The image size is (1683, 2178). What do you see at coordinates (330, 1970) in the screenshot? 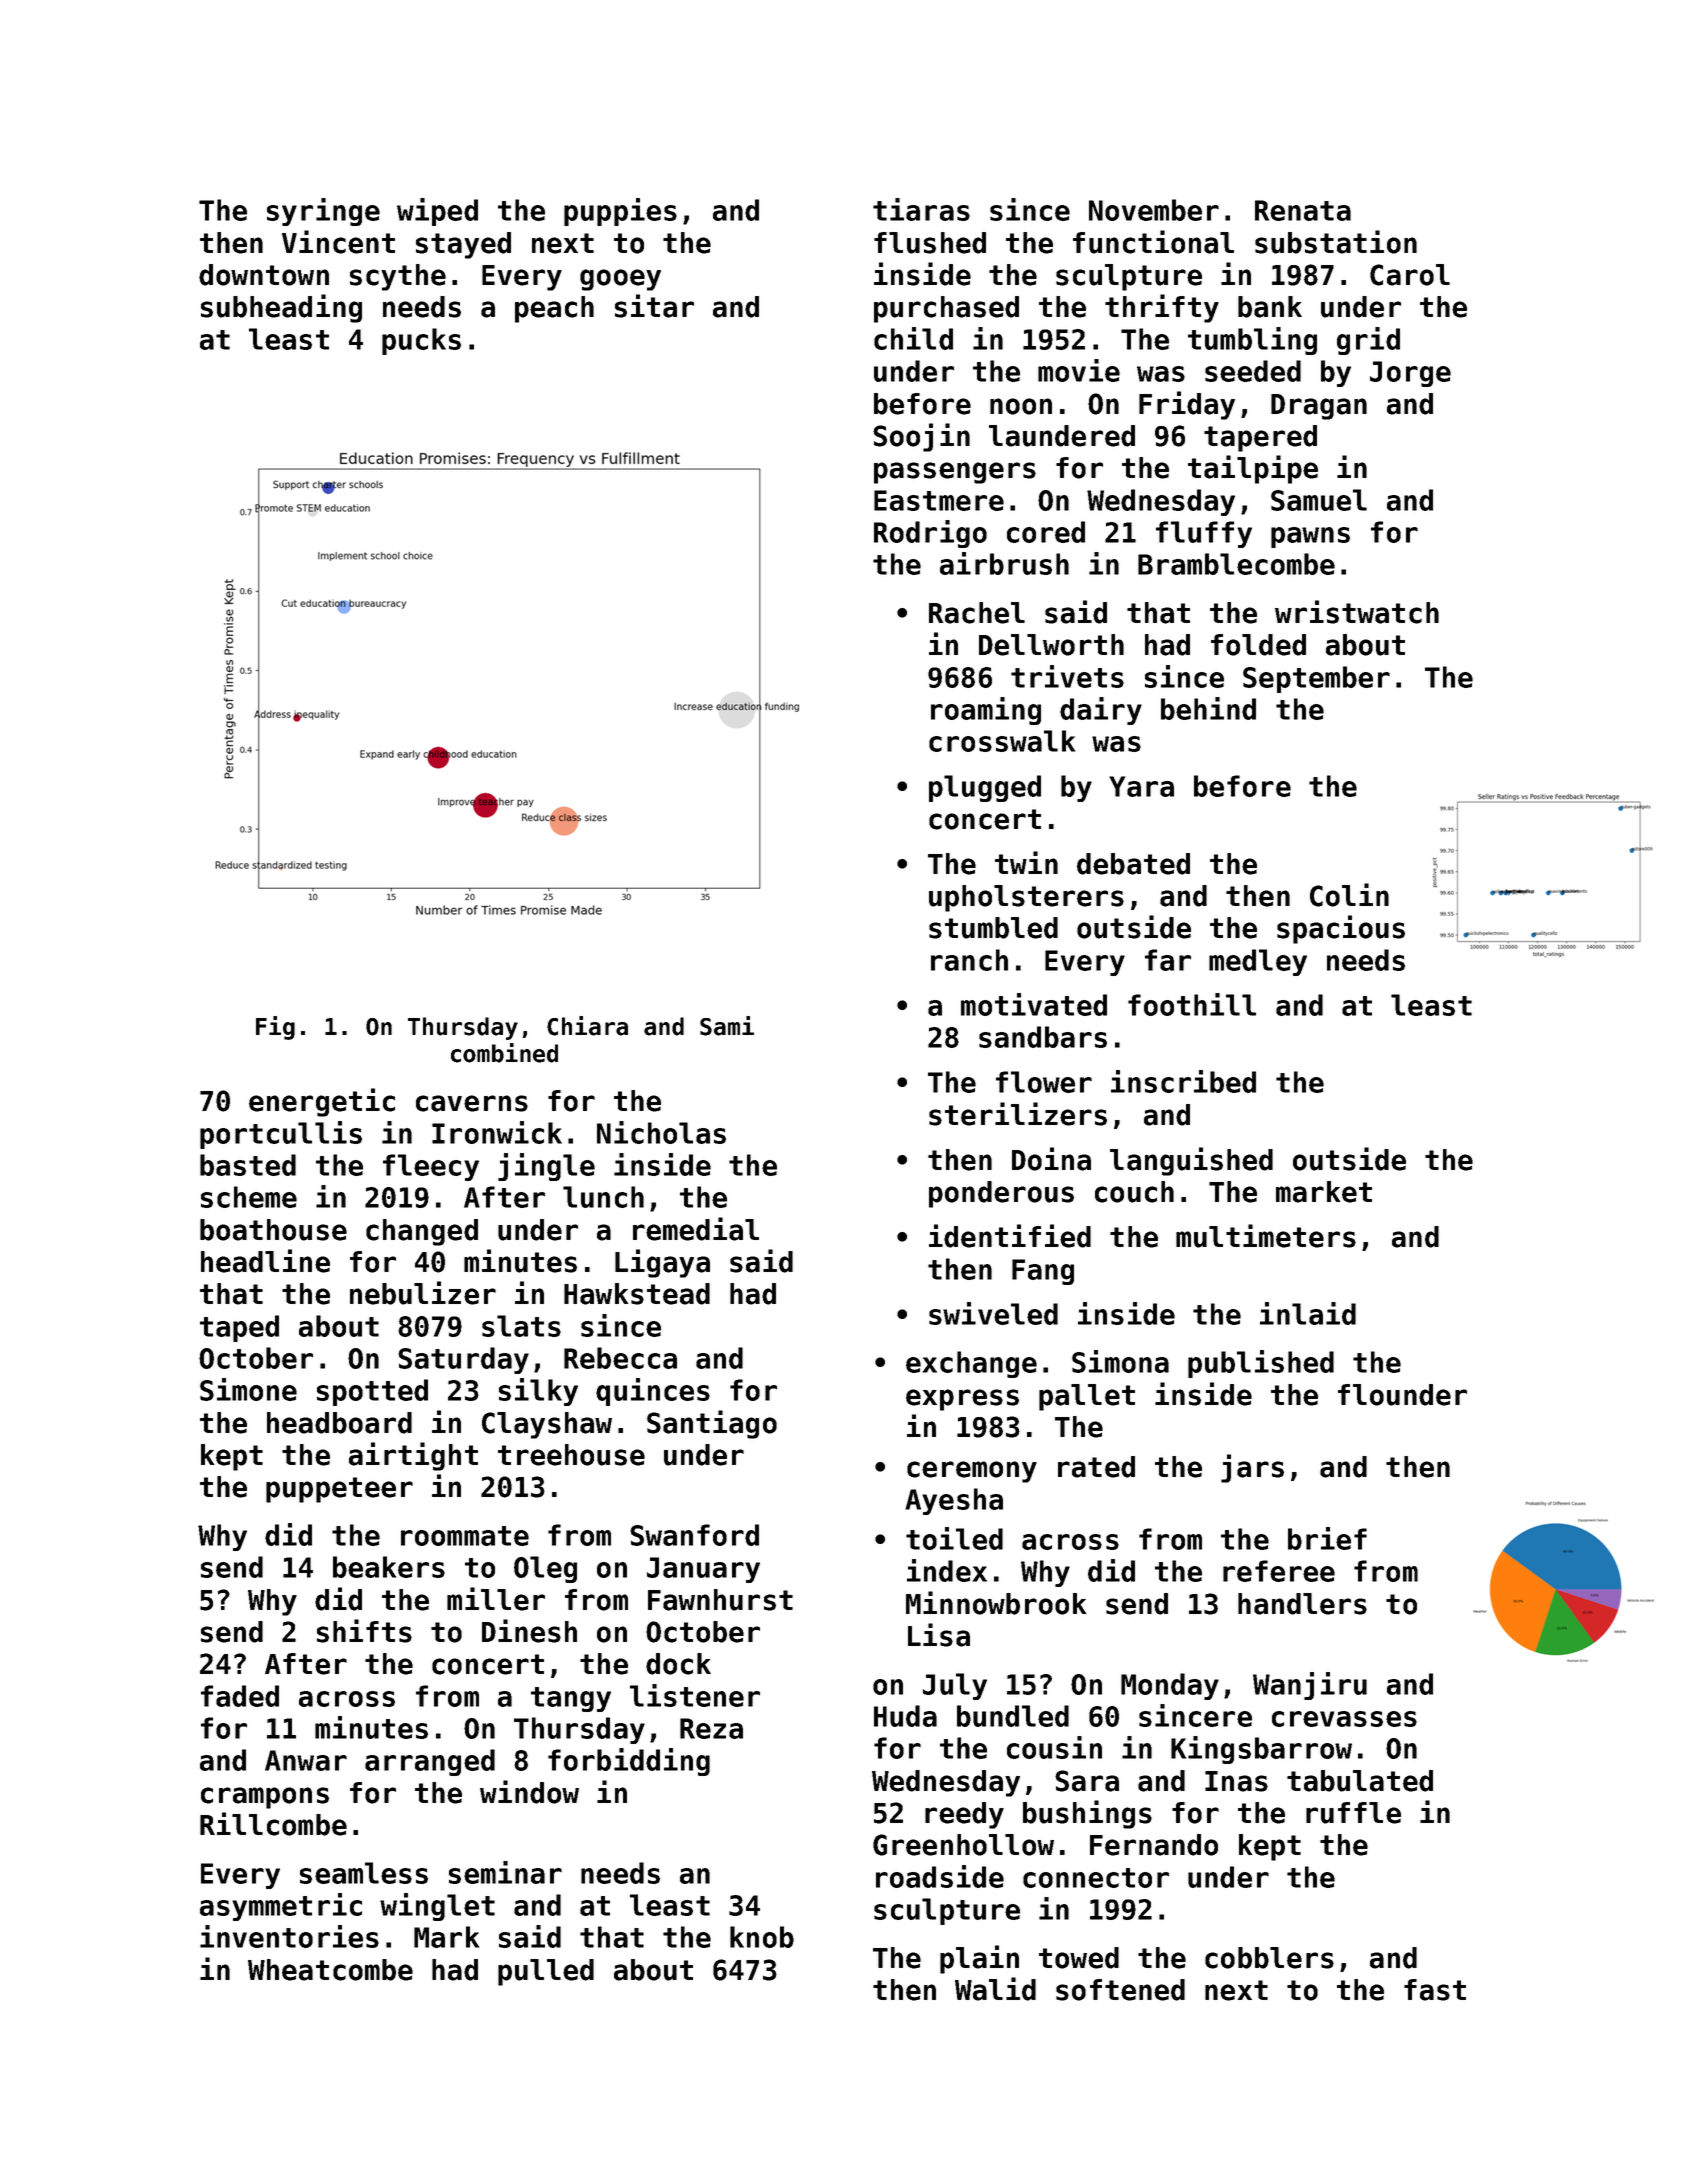
I see `Wheatcombe` at bounding box center [330, 1970].
